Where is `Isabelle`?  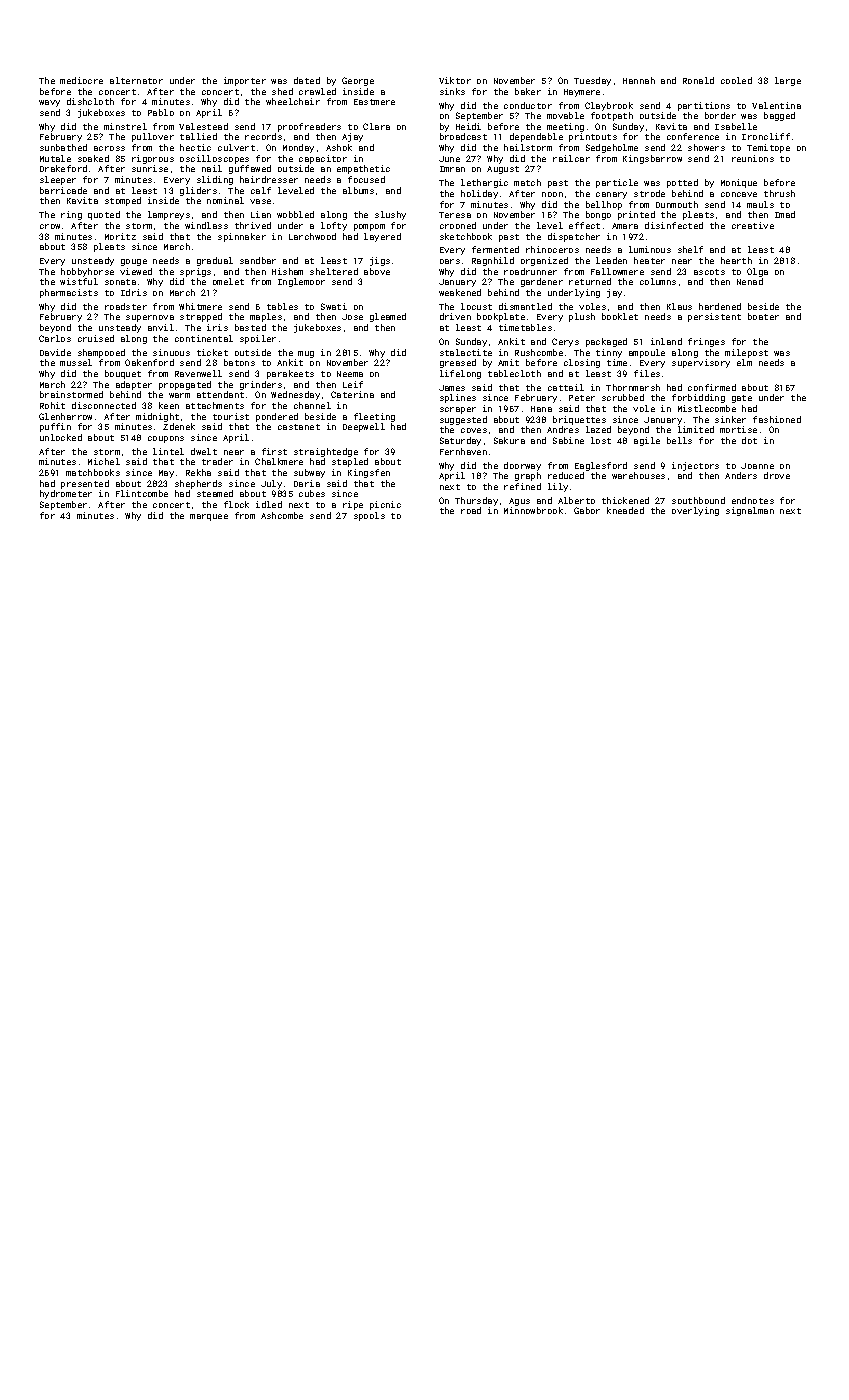 Isabelle is located at coordinates (736, 126).
